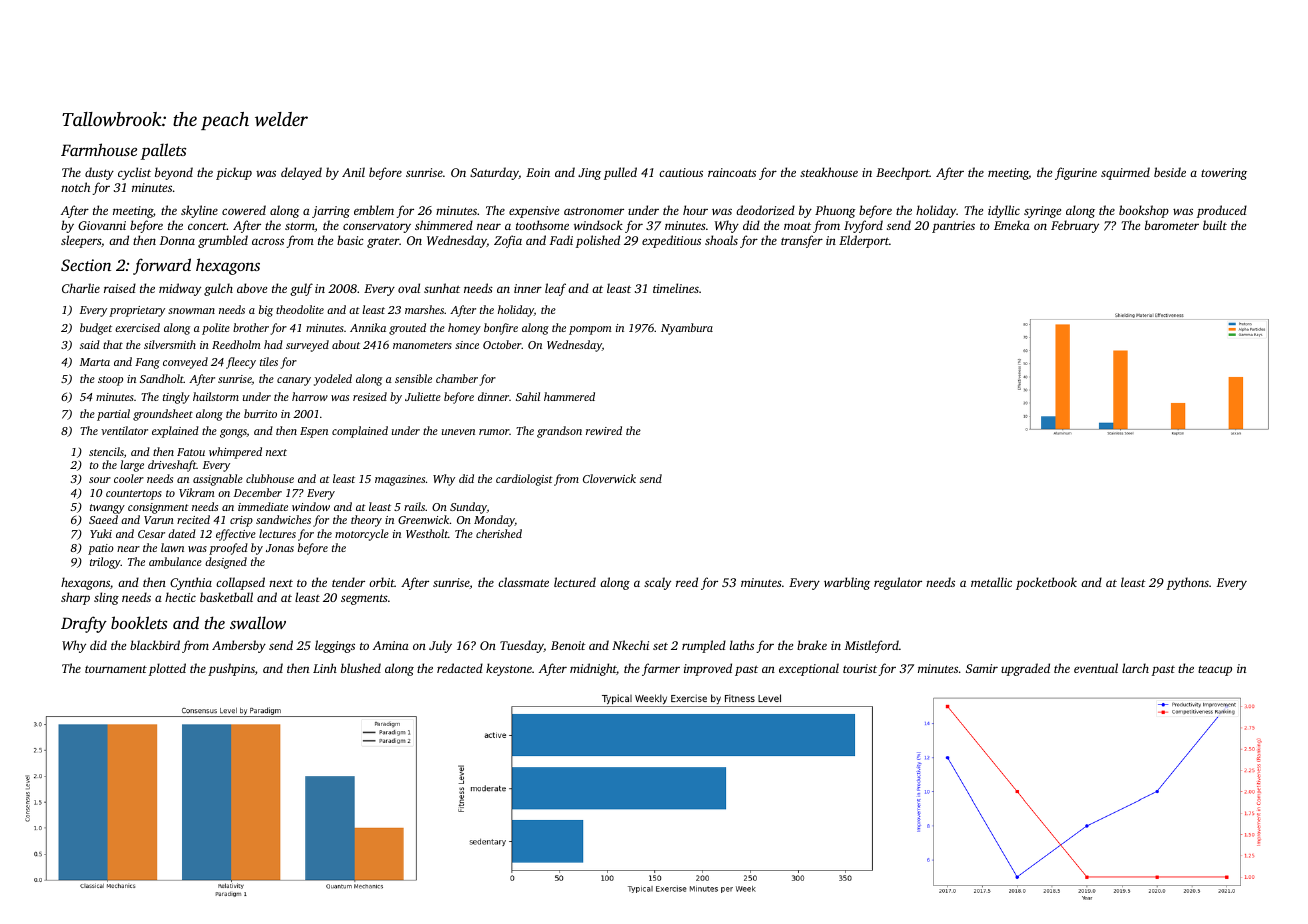 Image resolution: width=1308 pixels, height=924 pixels. What do you see at coordinates (155, 645) in the screenshot?
I see `blackbird` at bounding box center [155, 645].
